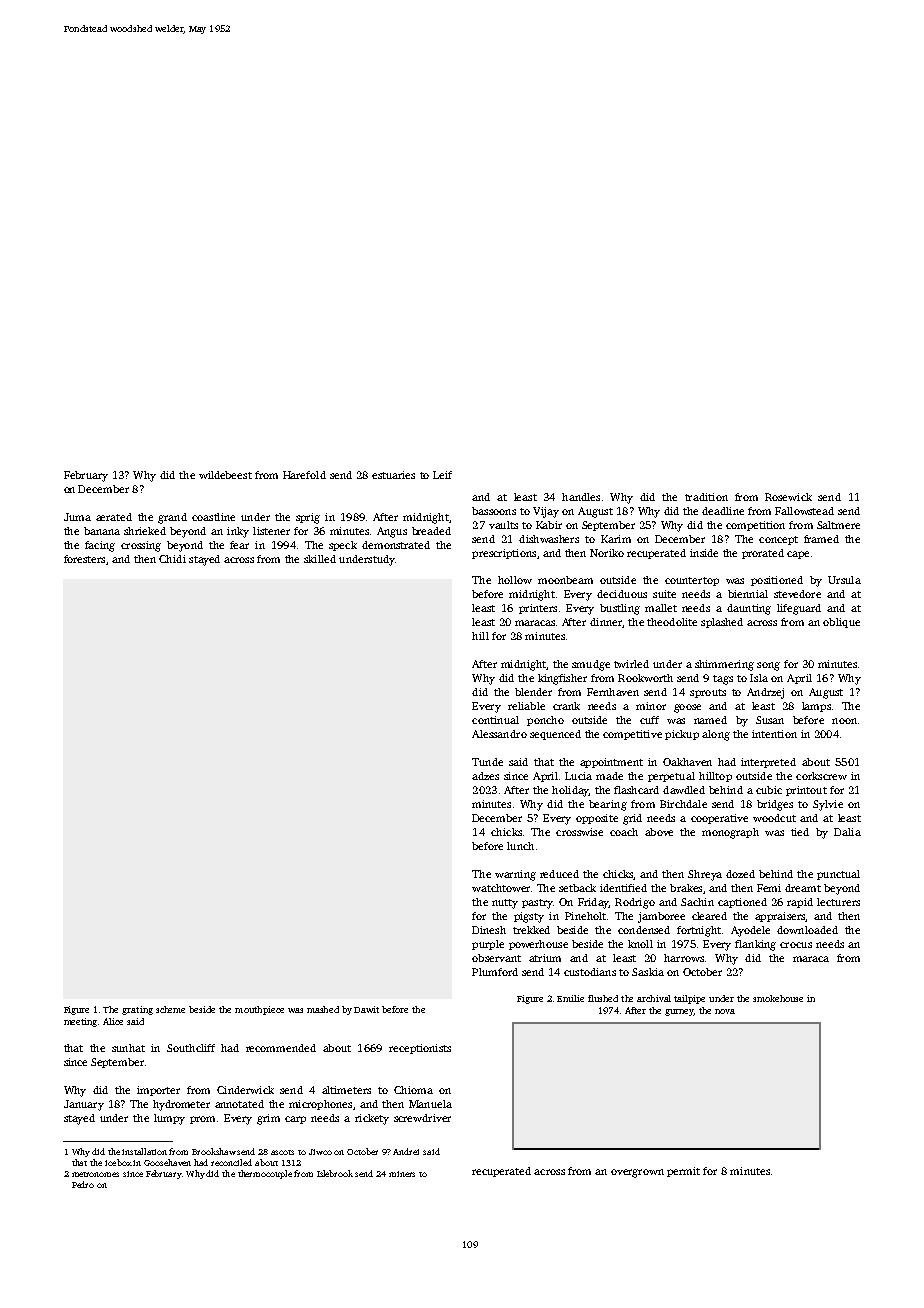 The image size is (924, 1308). What do you see at coordinates (265, 1174) in the screenshot?
I see `thermocouple` at bounding box center [265, 1174].
